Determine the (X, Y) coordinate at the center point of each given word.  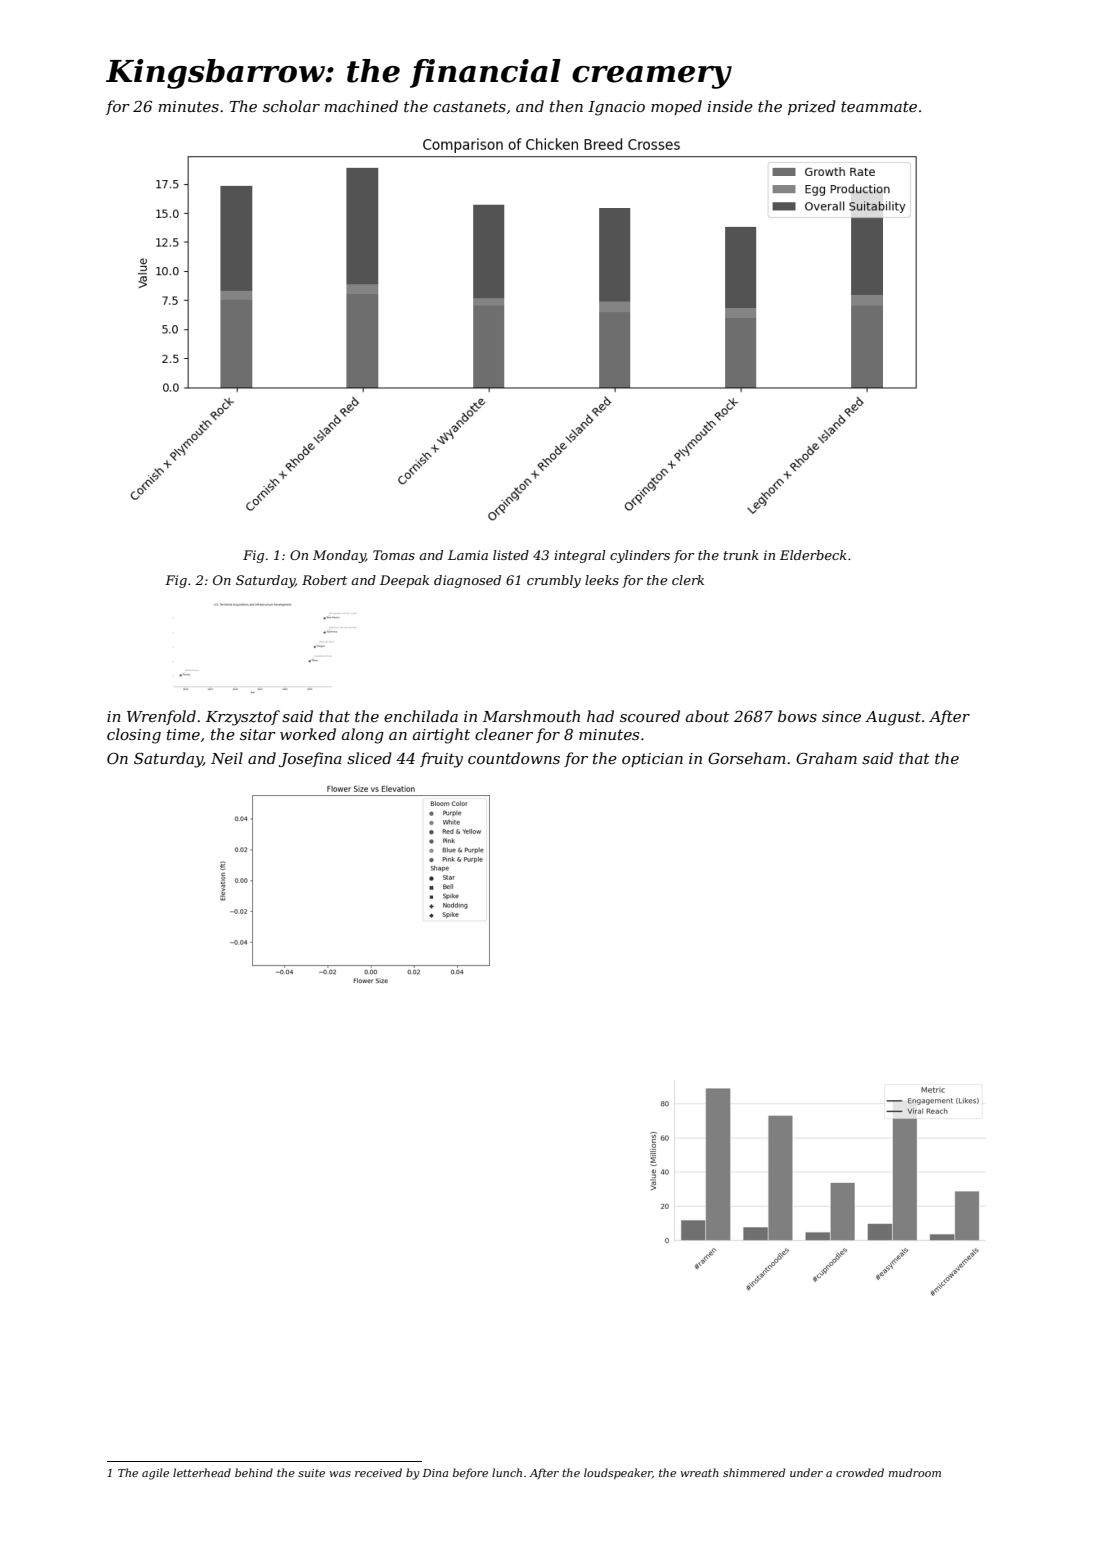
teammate (879, 107)
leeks (602, 580)
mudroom (915, 1472)
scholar (291, 106)
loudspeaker (618, 1473)
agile (155, 1474)
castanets (469, 106)
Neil (227, 758)
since (841, 716)
